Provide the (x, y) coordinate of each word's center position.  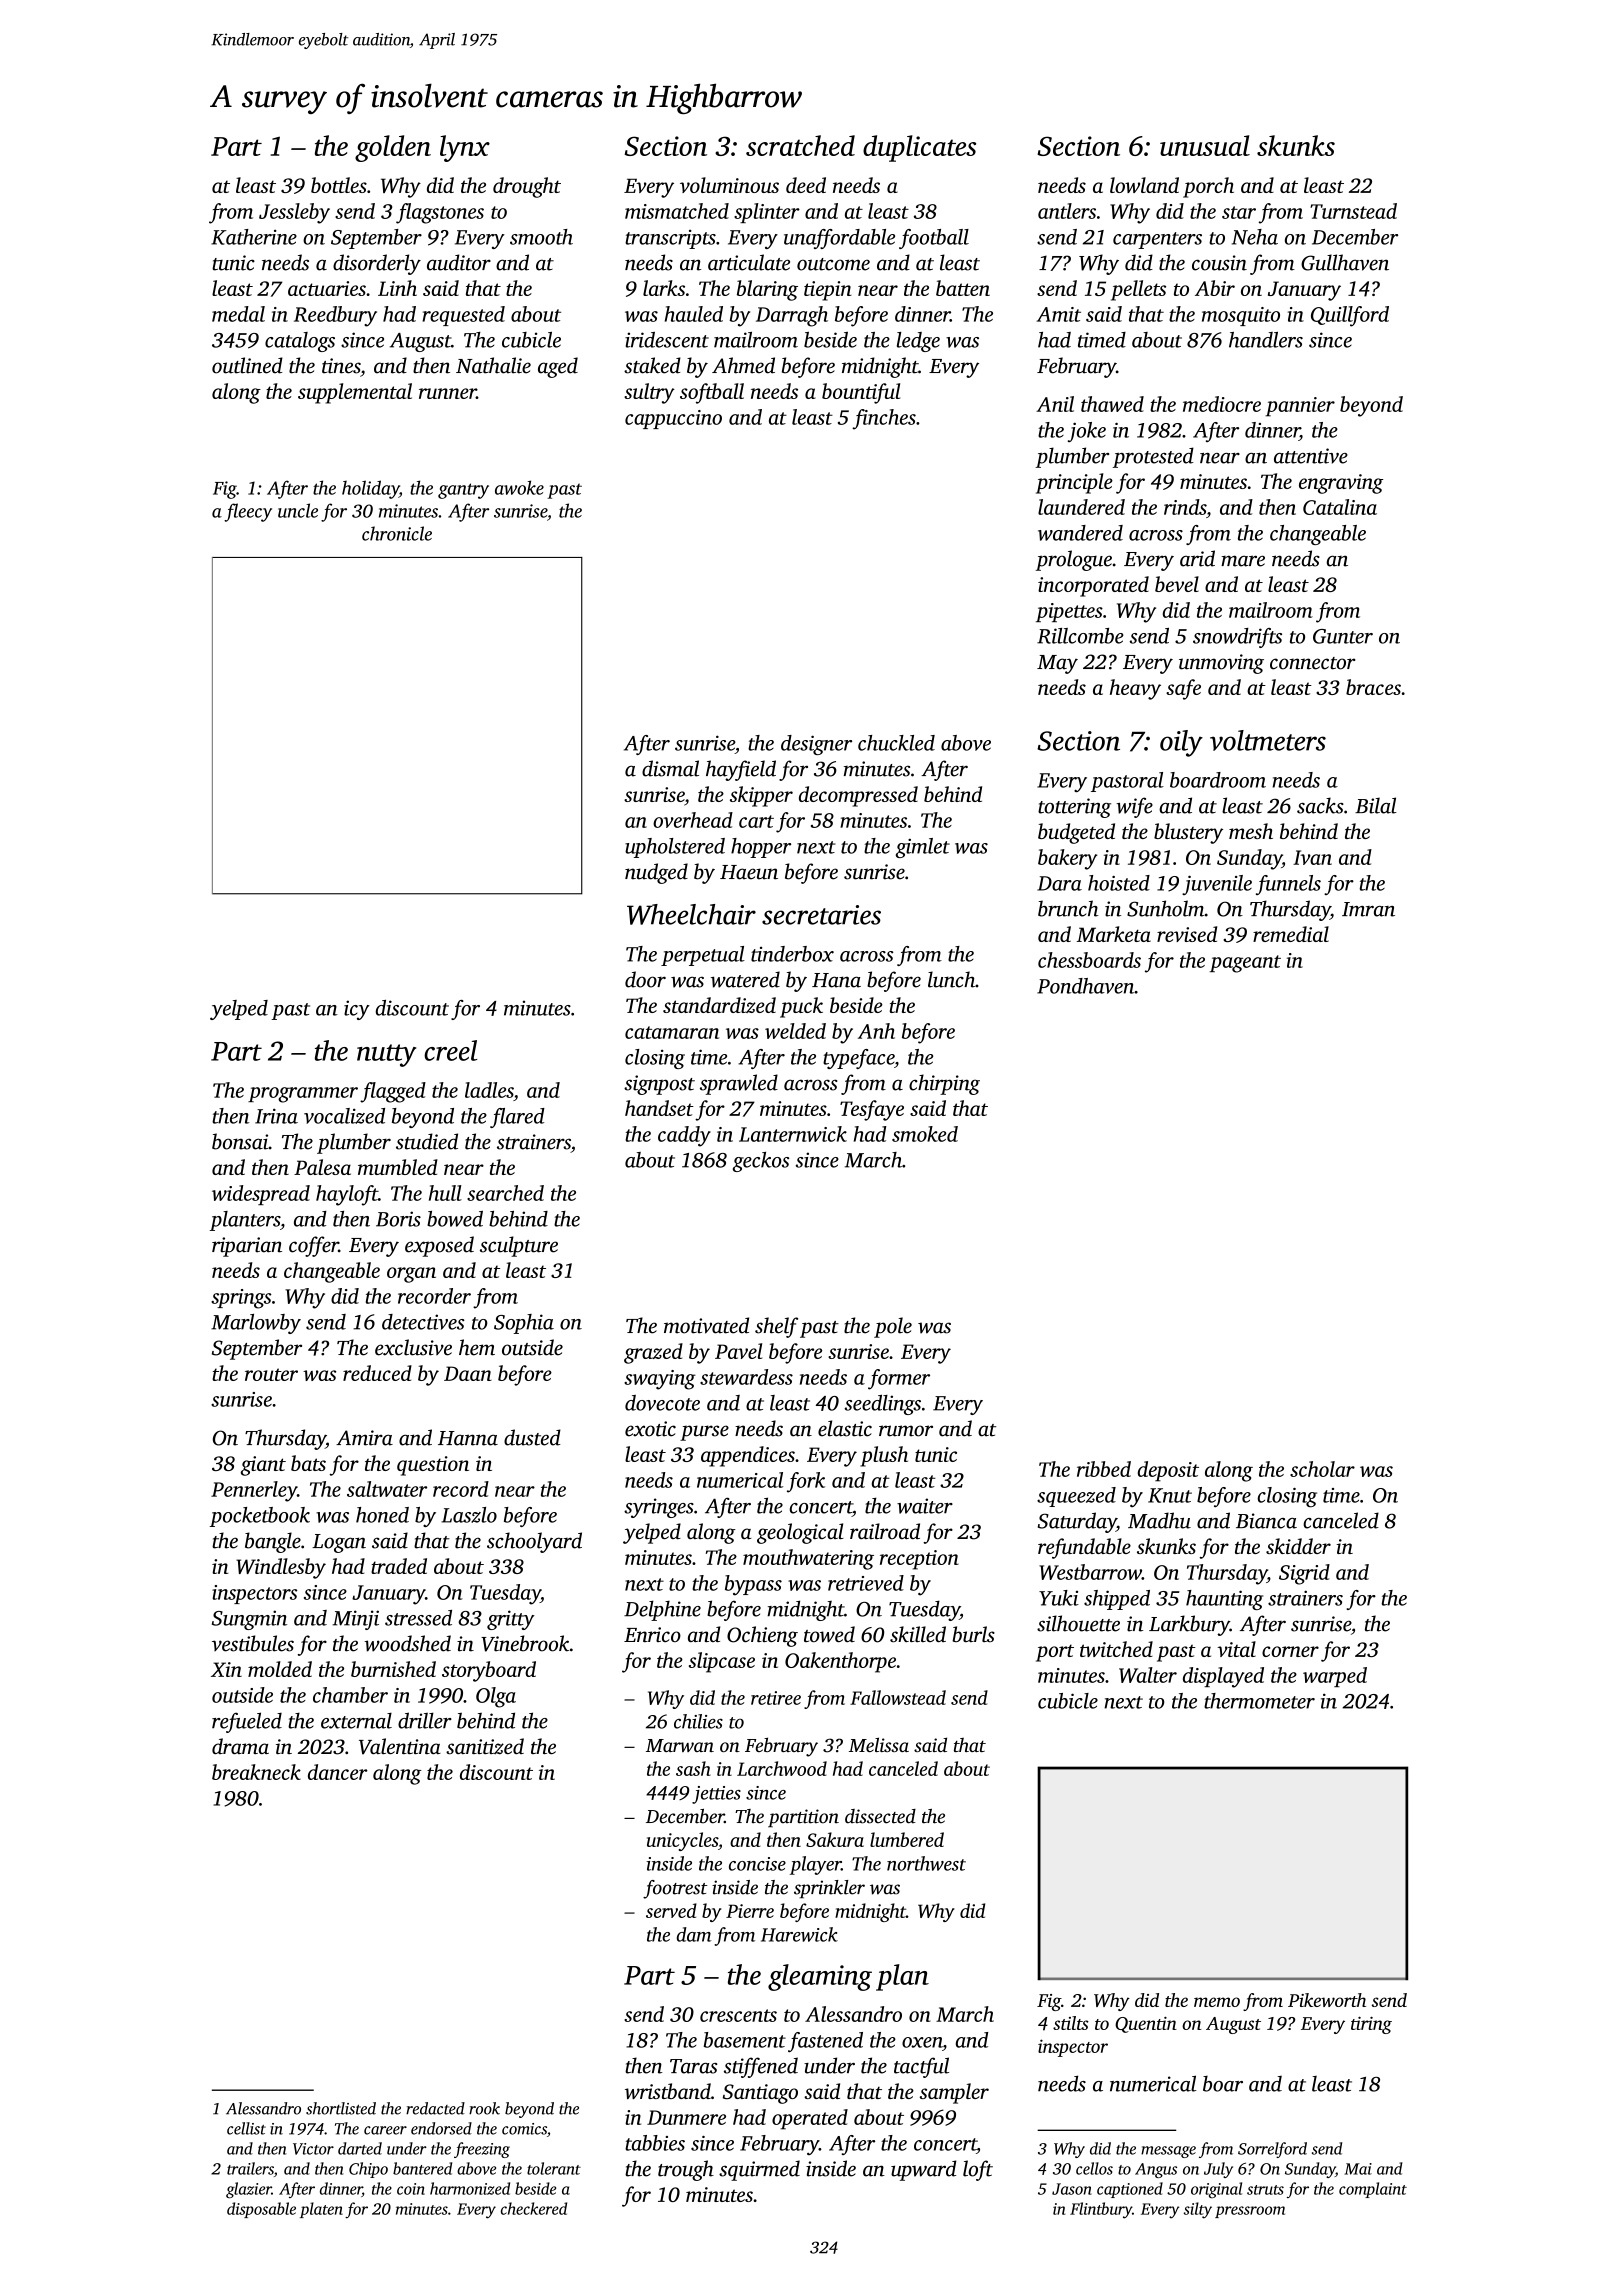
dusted (532, 1437)
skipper (761, 796)
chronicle (397, 533)
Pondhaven (1085, 986)
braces (1373, 687)
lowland (1144, 185)
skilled (918, 1634)
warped (1335, 1677)
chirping (944, 1084)
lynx (465, 148)
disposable (261, 2210)
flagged (393, 1092)
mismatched (677, 211)
